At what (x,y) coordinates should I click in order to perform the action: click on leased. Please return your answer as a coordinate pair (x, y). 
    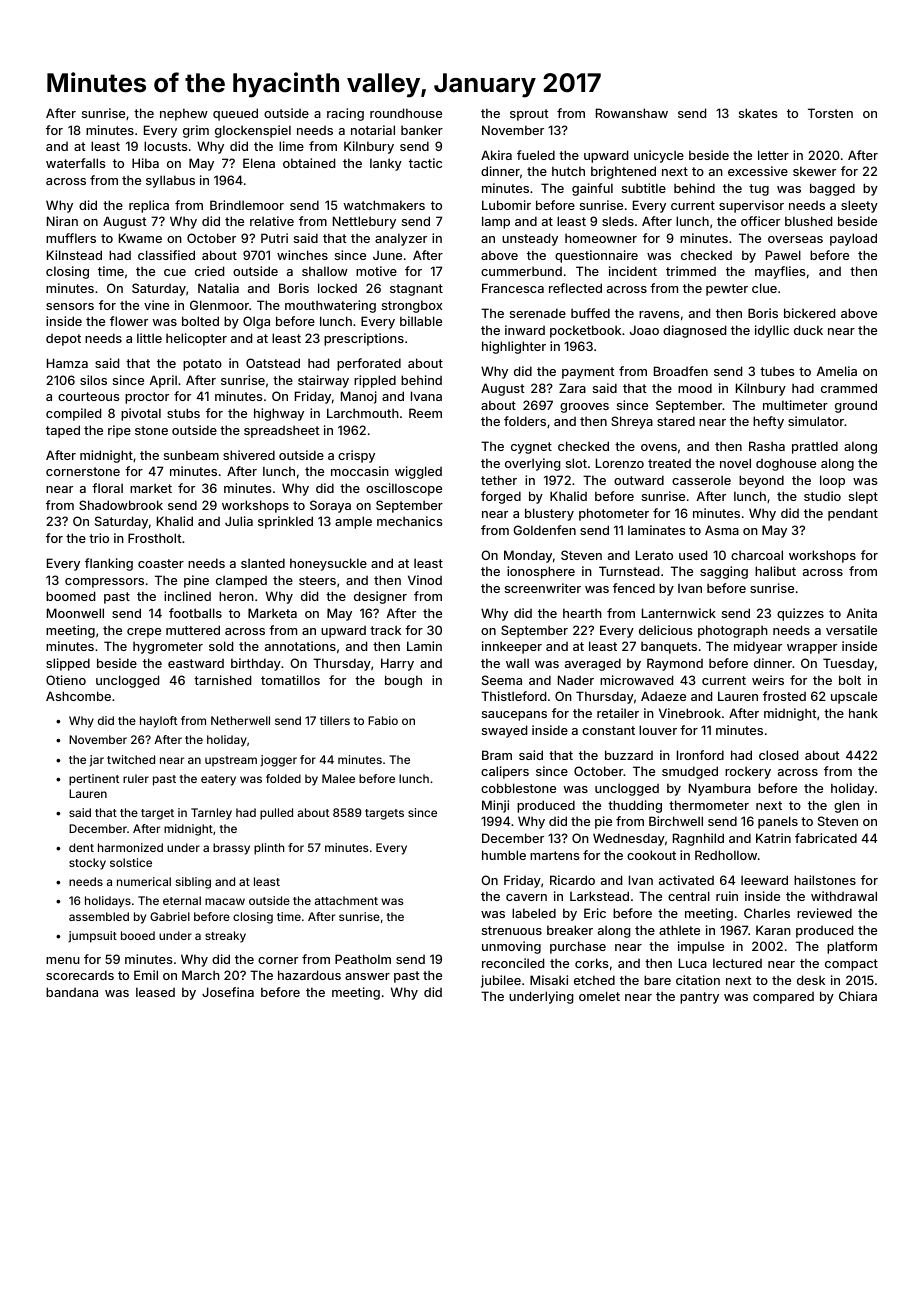
    Looking at the image, I should click on (155, 992).
